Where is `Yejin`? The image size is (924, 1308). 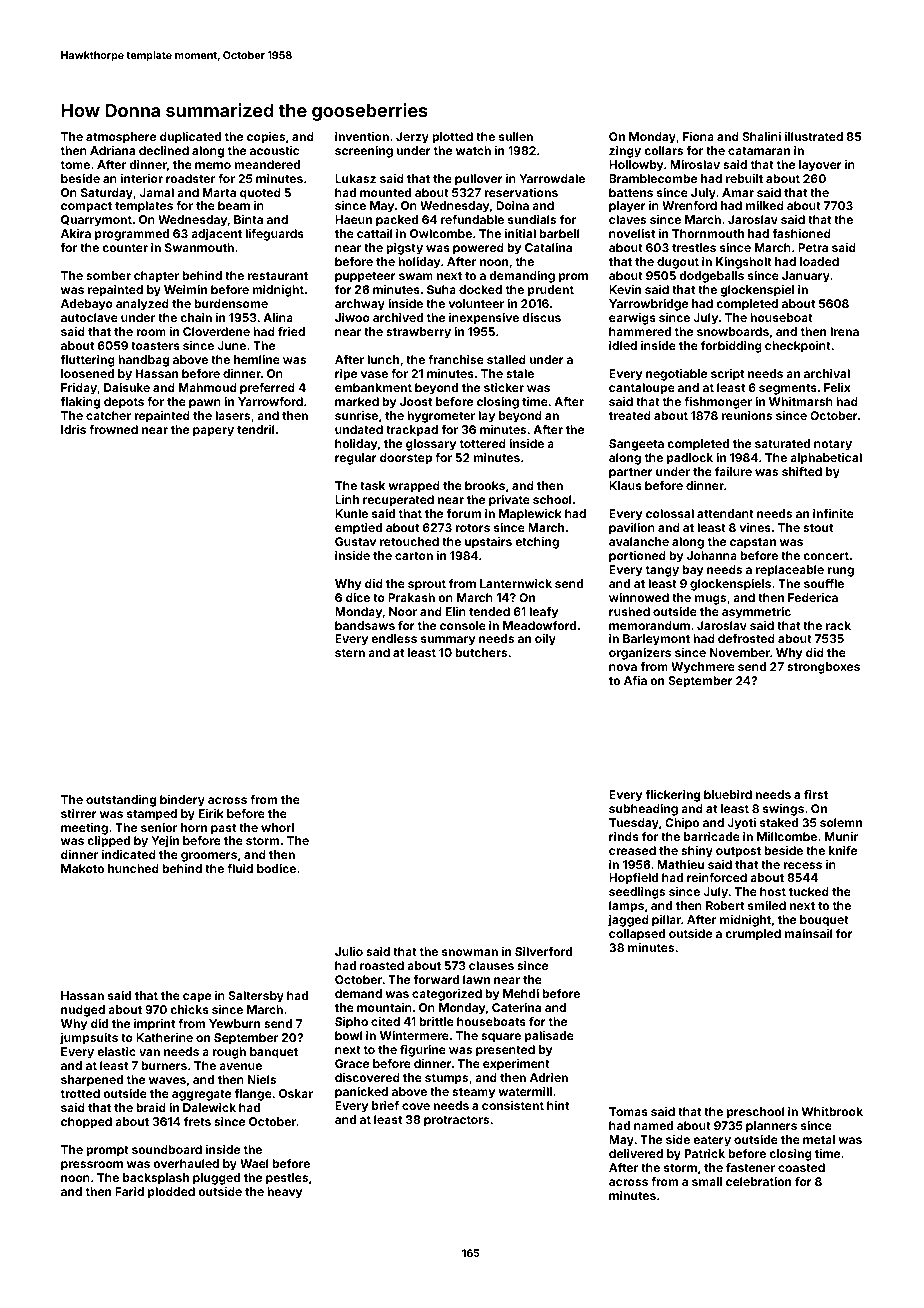 Yejin is located at coordinates (165, 842).
